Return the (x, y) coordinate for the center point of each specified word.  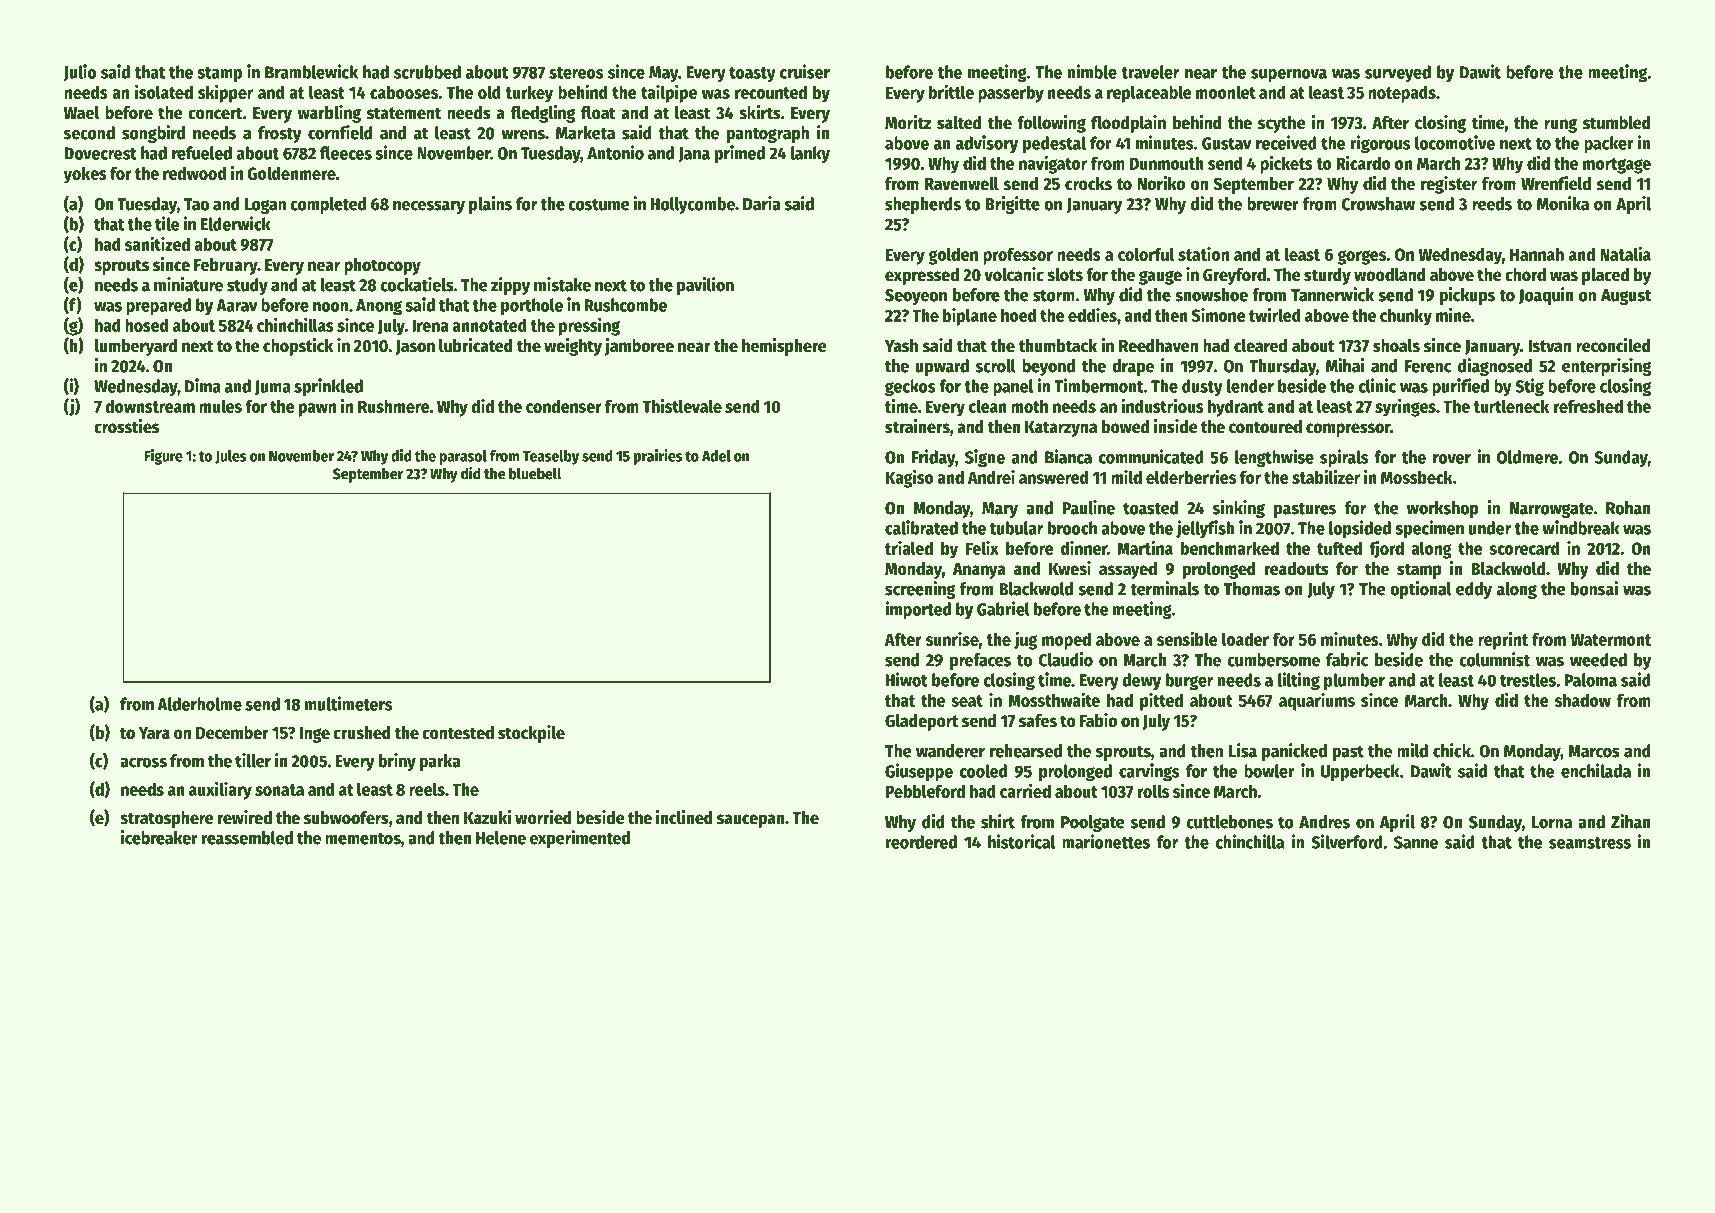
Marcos (1594, 751)
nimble (1092, 71)
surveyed (1398, 74)
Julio (79, 73)
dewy (1141, 681)
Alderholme (199, 704)
